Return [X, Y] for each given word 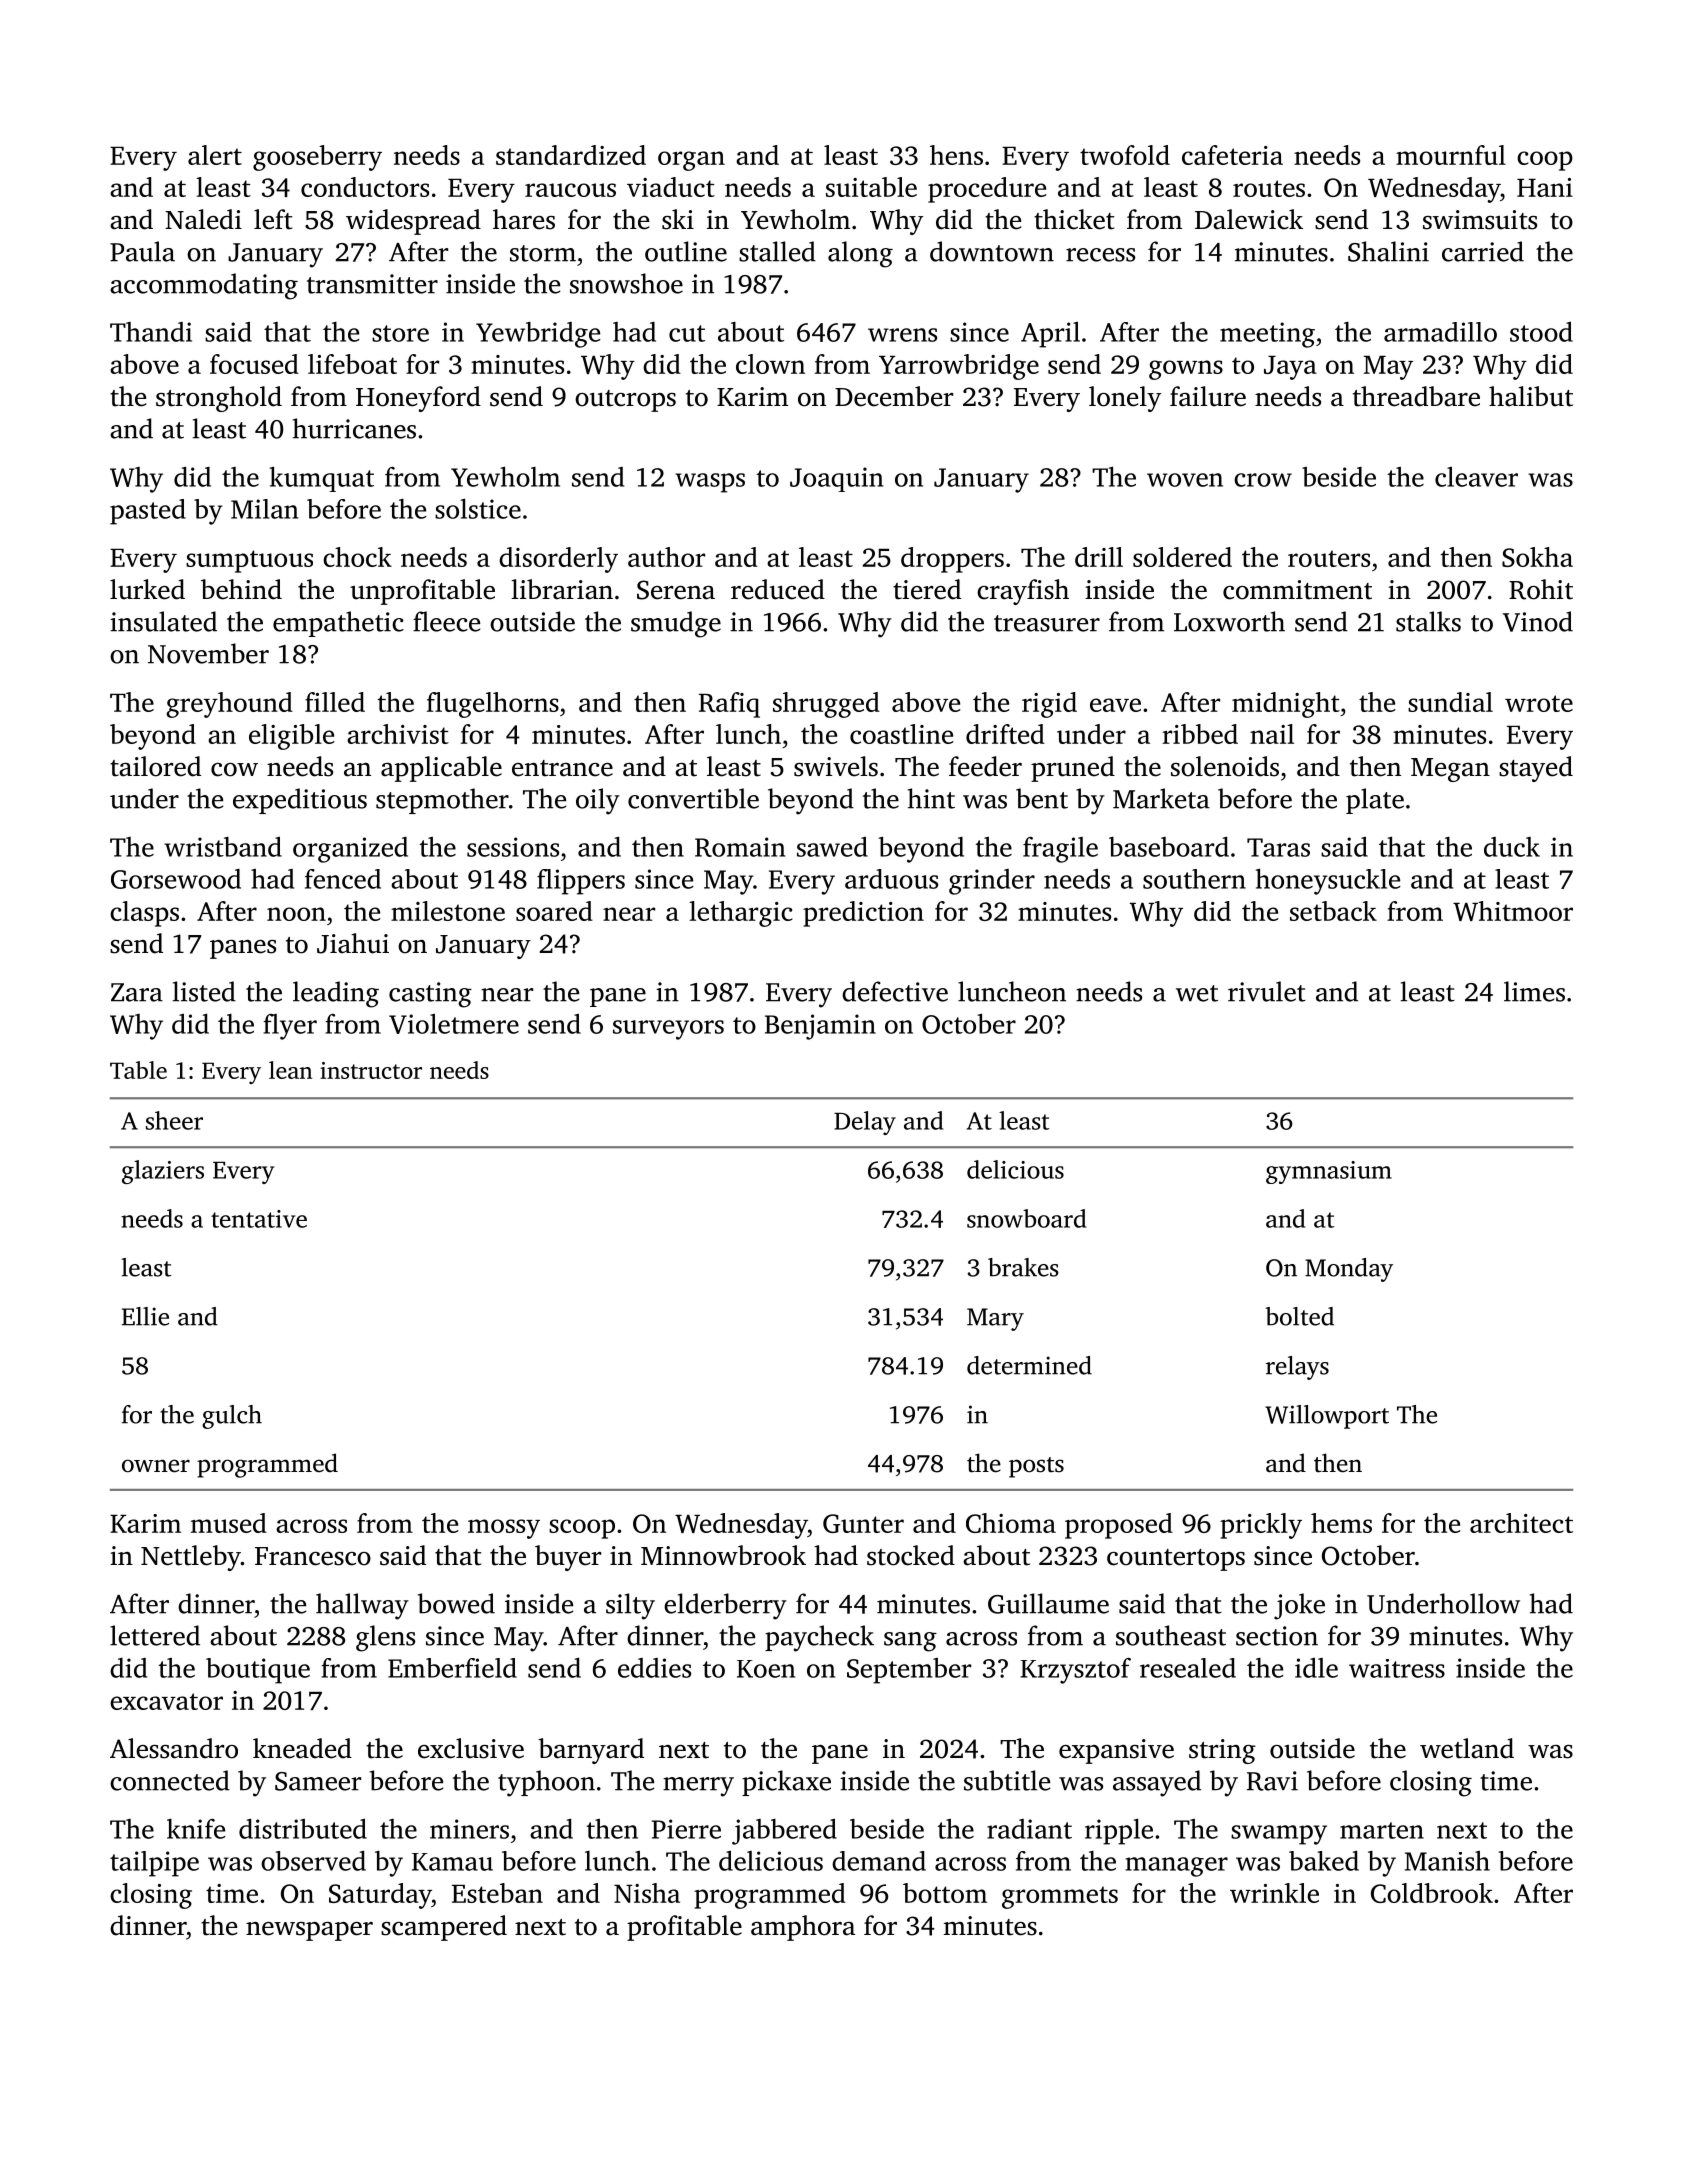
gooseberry [317, 158]
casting [430, 995]
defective [895, 991]
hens [956, 155]
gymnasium [1329, 1172]
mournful [1451, 155]
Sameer [318, 1781]
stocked [911, 1555]
